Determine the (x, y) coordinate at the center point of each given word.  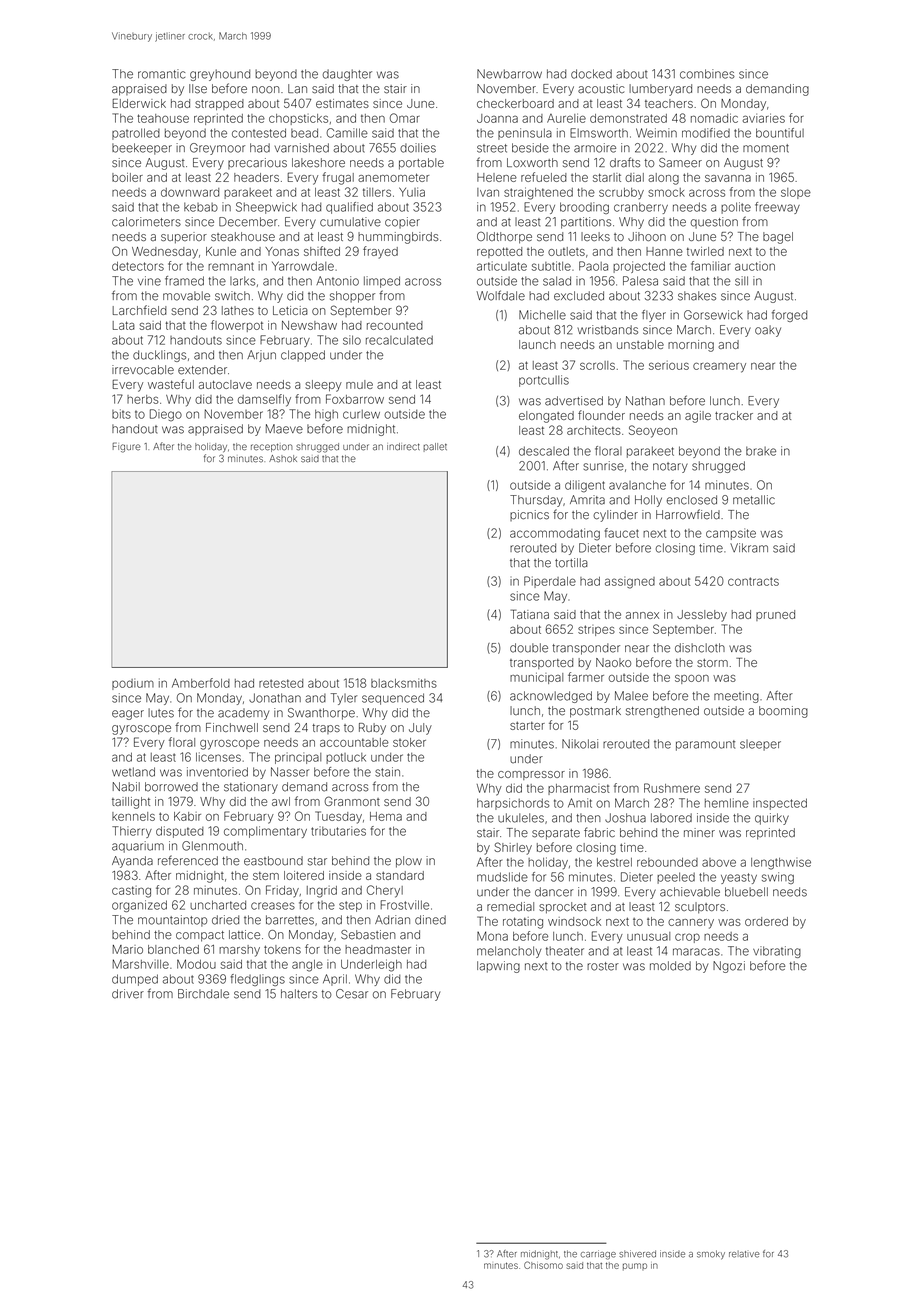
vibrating (777, 952)
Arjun (261, 356)
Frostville (404, 905)
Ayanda (132, 862)
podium (133, 684)
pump (635, 1267)
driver (128, 994)
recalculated (399, 340)
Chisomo (543, 1265)
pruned (775, 615)
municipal (536, 678)
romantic (161, 74)
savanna (728, 178)
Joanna (497, 118)
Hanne (664, 251)
